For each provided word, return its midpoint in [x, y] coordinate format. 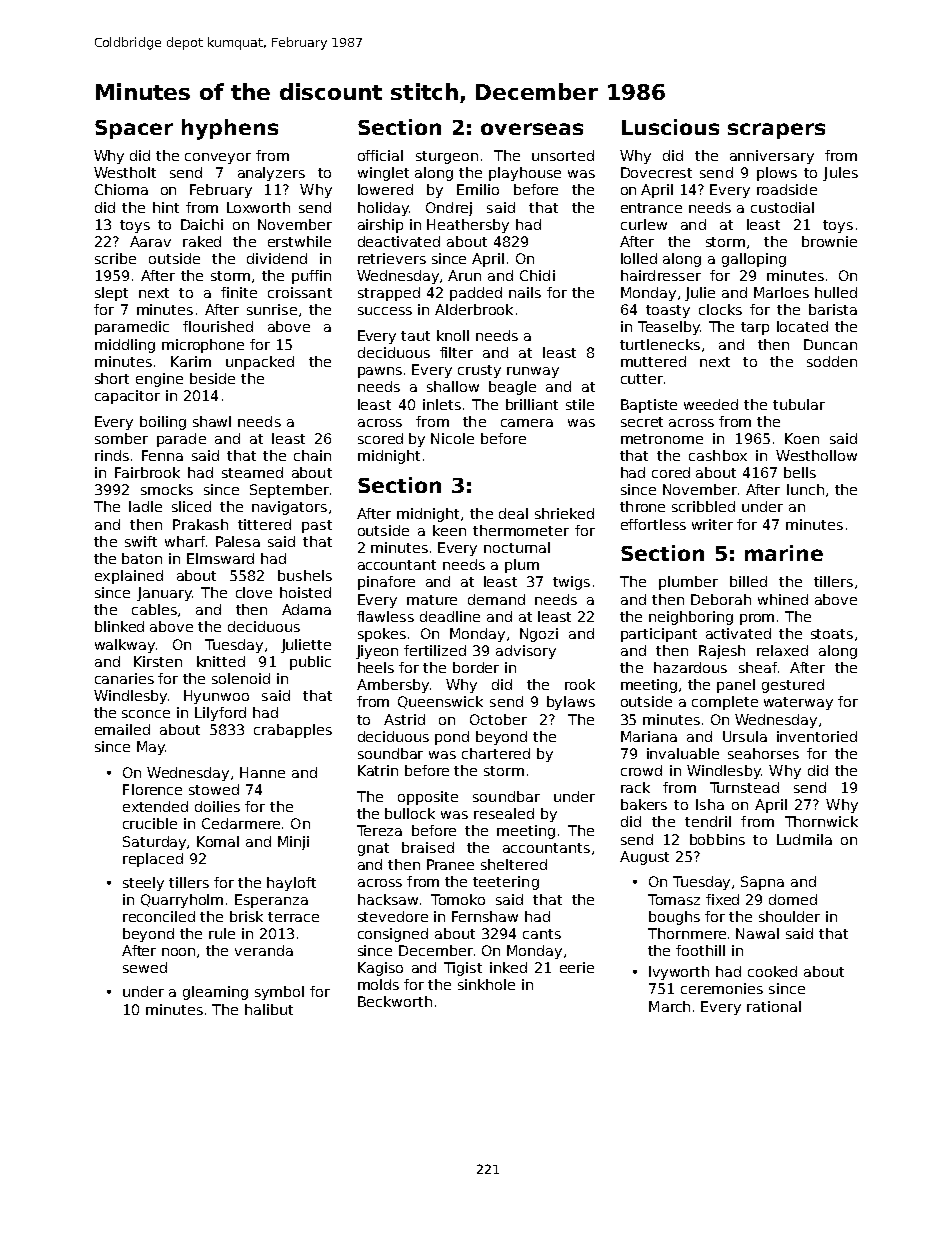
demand [496, 599]
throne [642, 506]
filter [456, 352]
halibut [269, 1009]
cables [154, 609]
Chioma [121, 189]
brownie [829, 241]
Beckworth [395, 1001]
